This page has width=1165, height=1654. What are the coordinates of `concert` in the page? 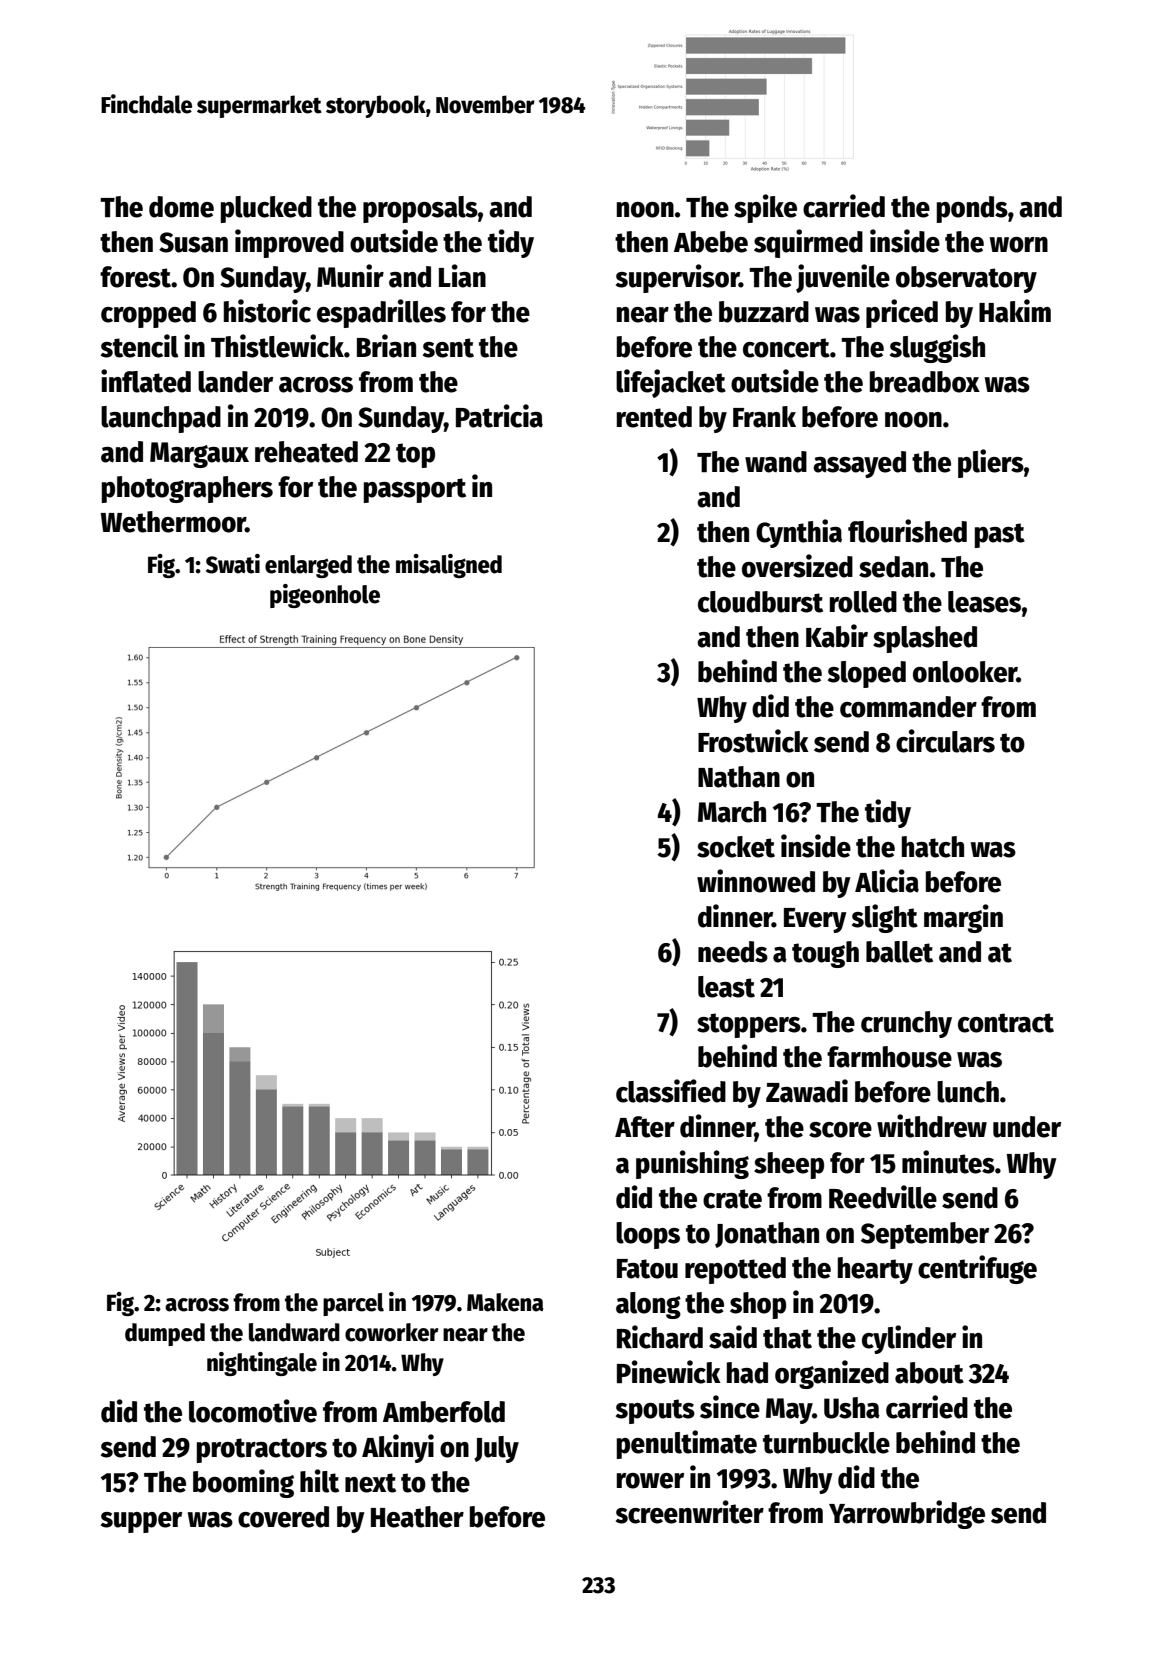 It's located at (786, 348).
